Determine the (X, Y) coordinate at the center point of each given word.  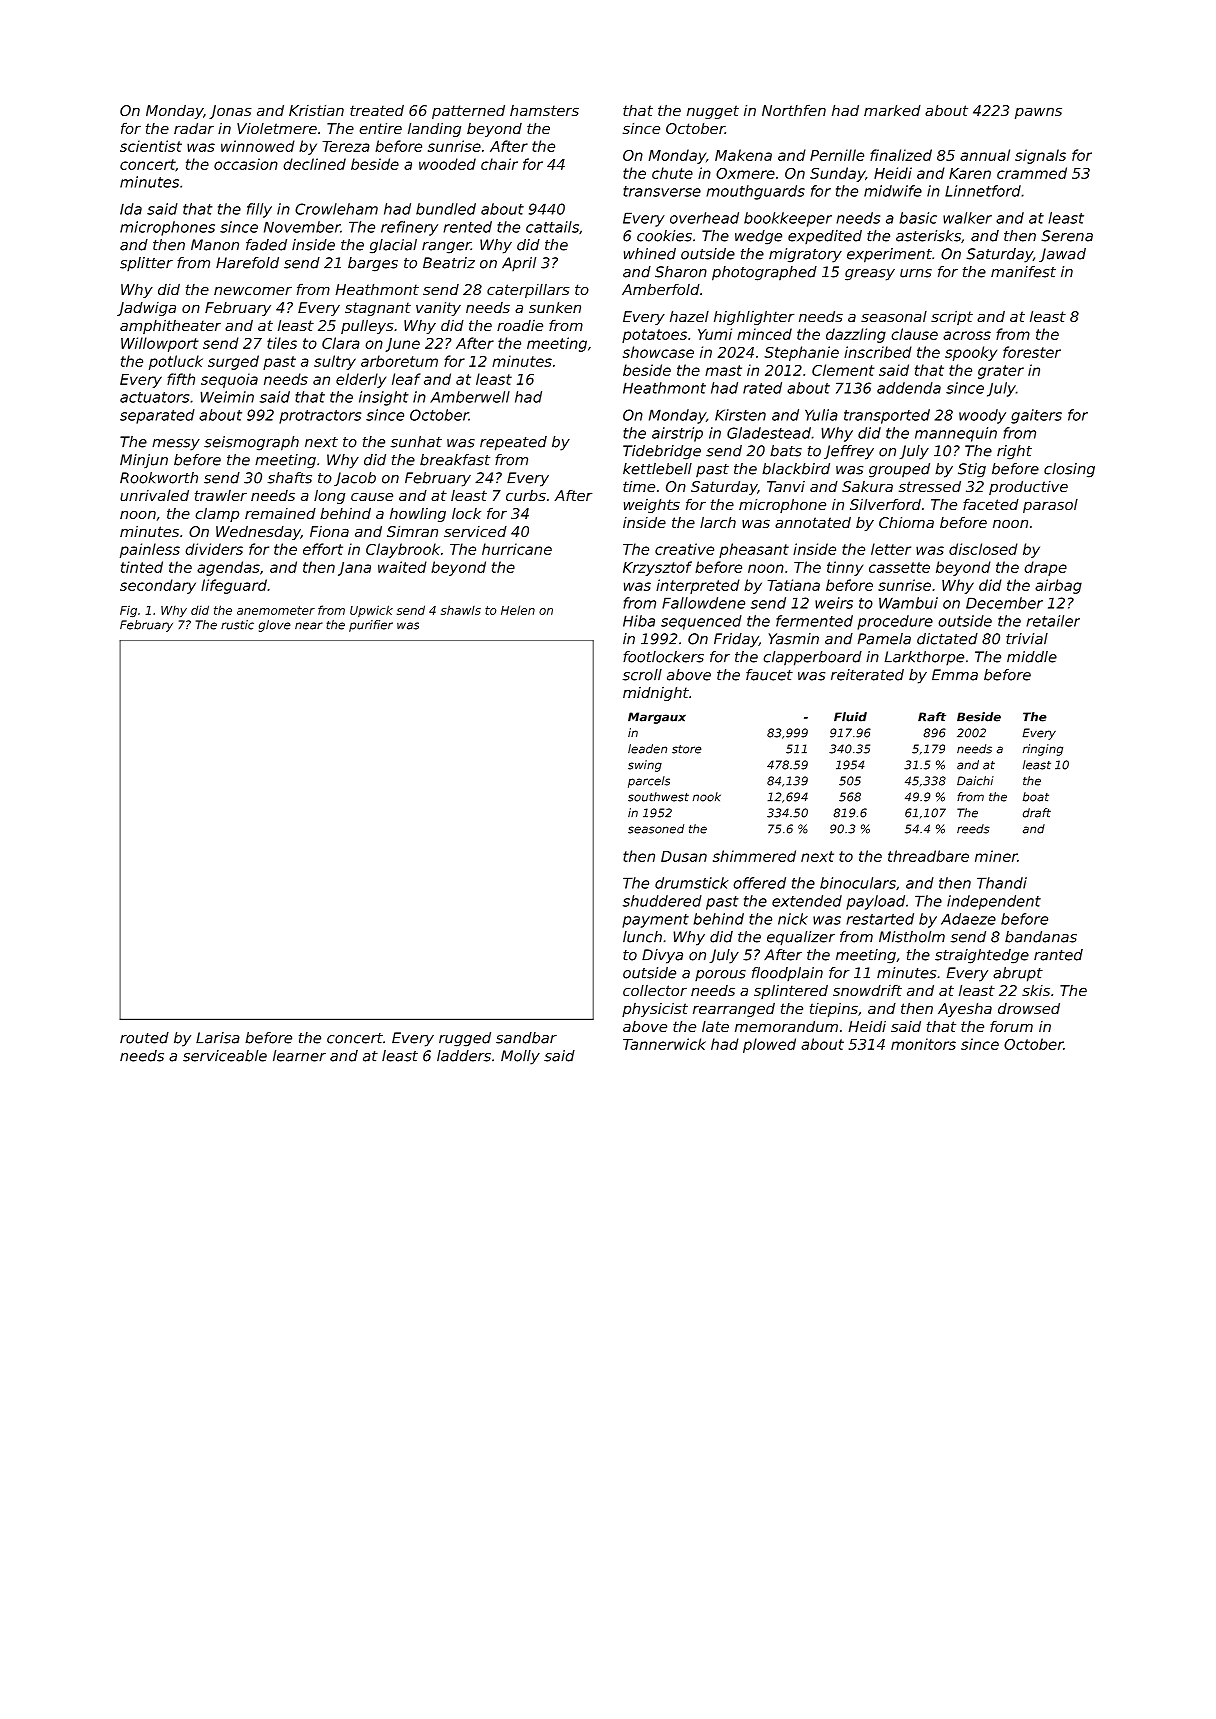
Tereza (346, 146)
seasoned (656, 829)
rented (467, 227)
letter (891, 549)
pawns (1038, 113)
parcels (649, 782)
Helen (518, 610)
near (309, 626)
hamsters (544, 110)
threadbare (928, 856)
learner (299, 1056)
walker (967, 218)
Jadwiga (146, 309)
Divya (662, 956)
